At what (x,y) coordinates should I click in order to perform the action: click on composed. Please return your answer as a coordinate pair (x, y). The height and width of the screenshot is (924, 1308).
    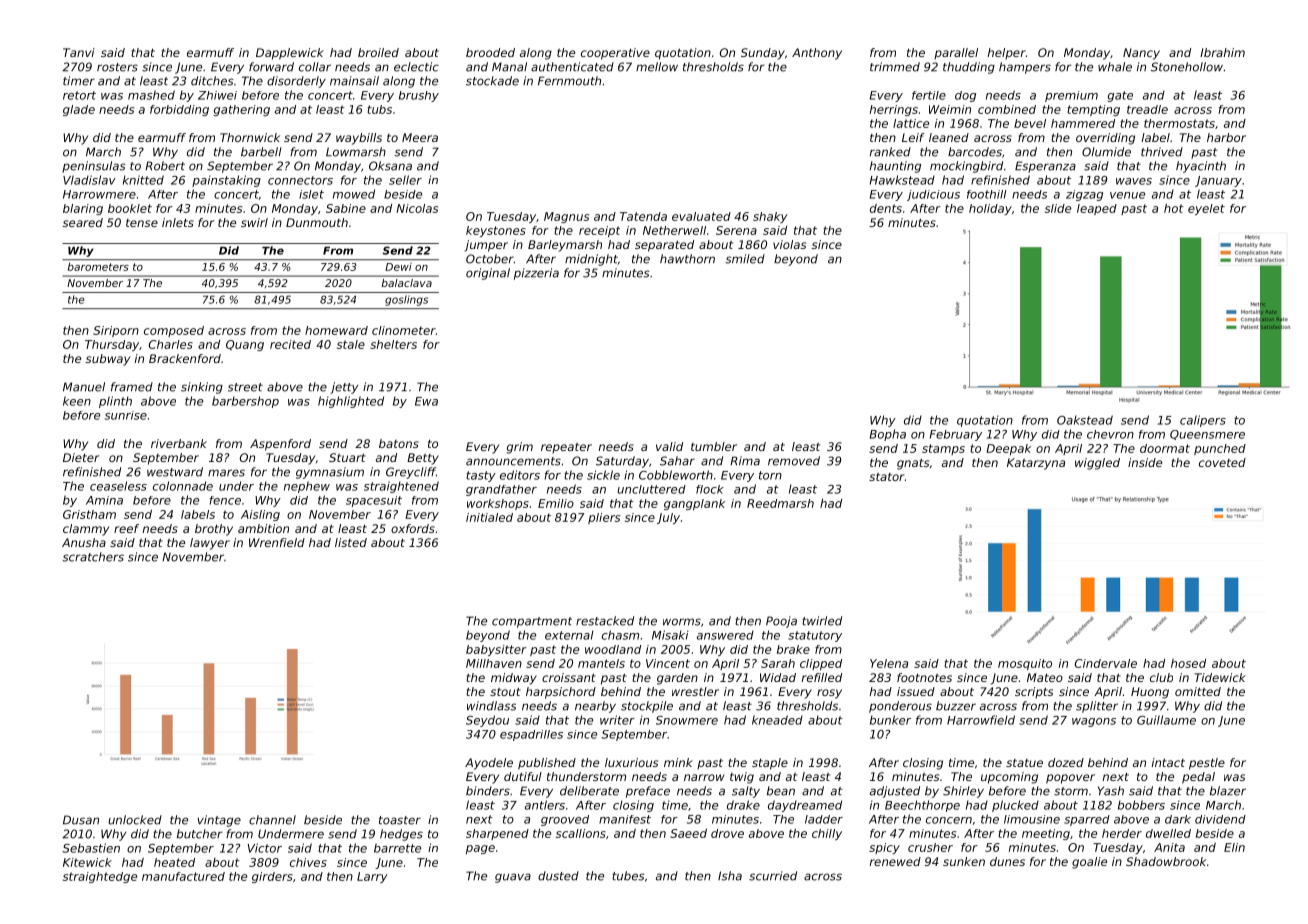
    Looking at the image, I should click on (174, 331).
